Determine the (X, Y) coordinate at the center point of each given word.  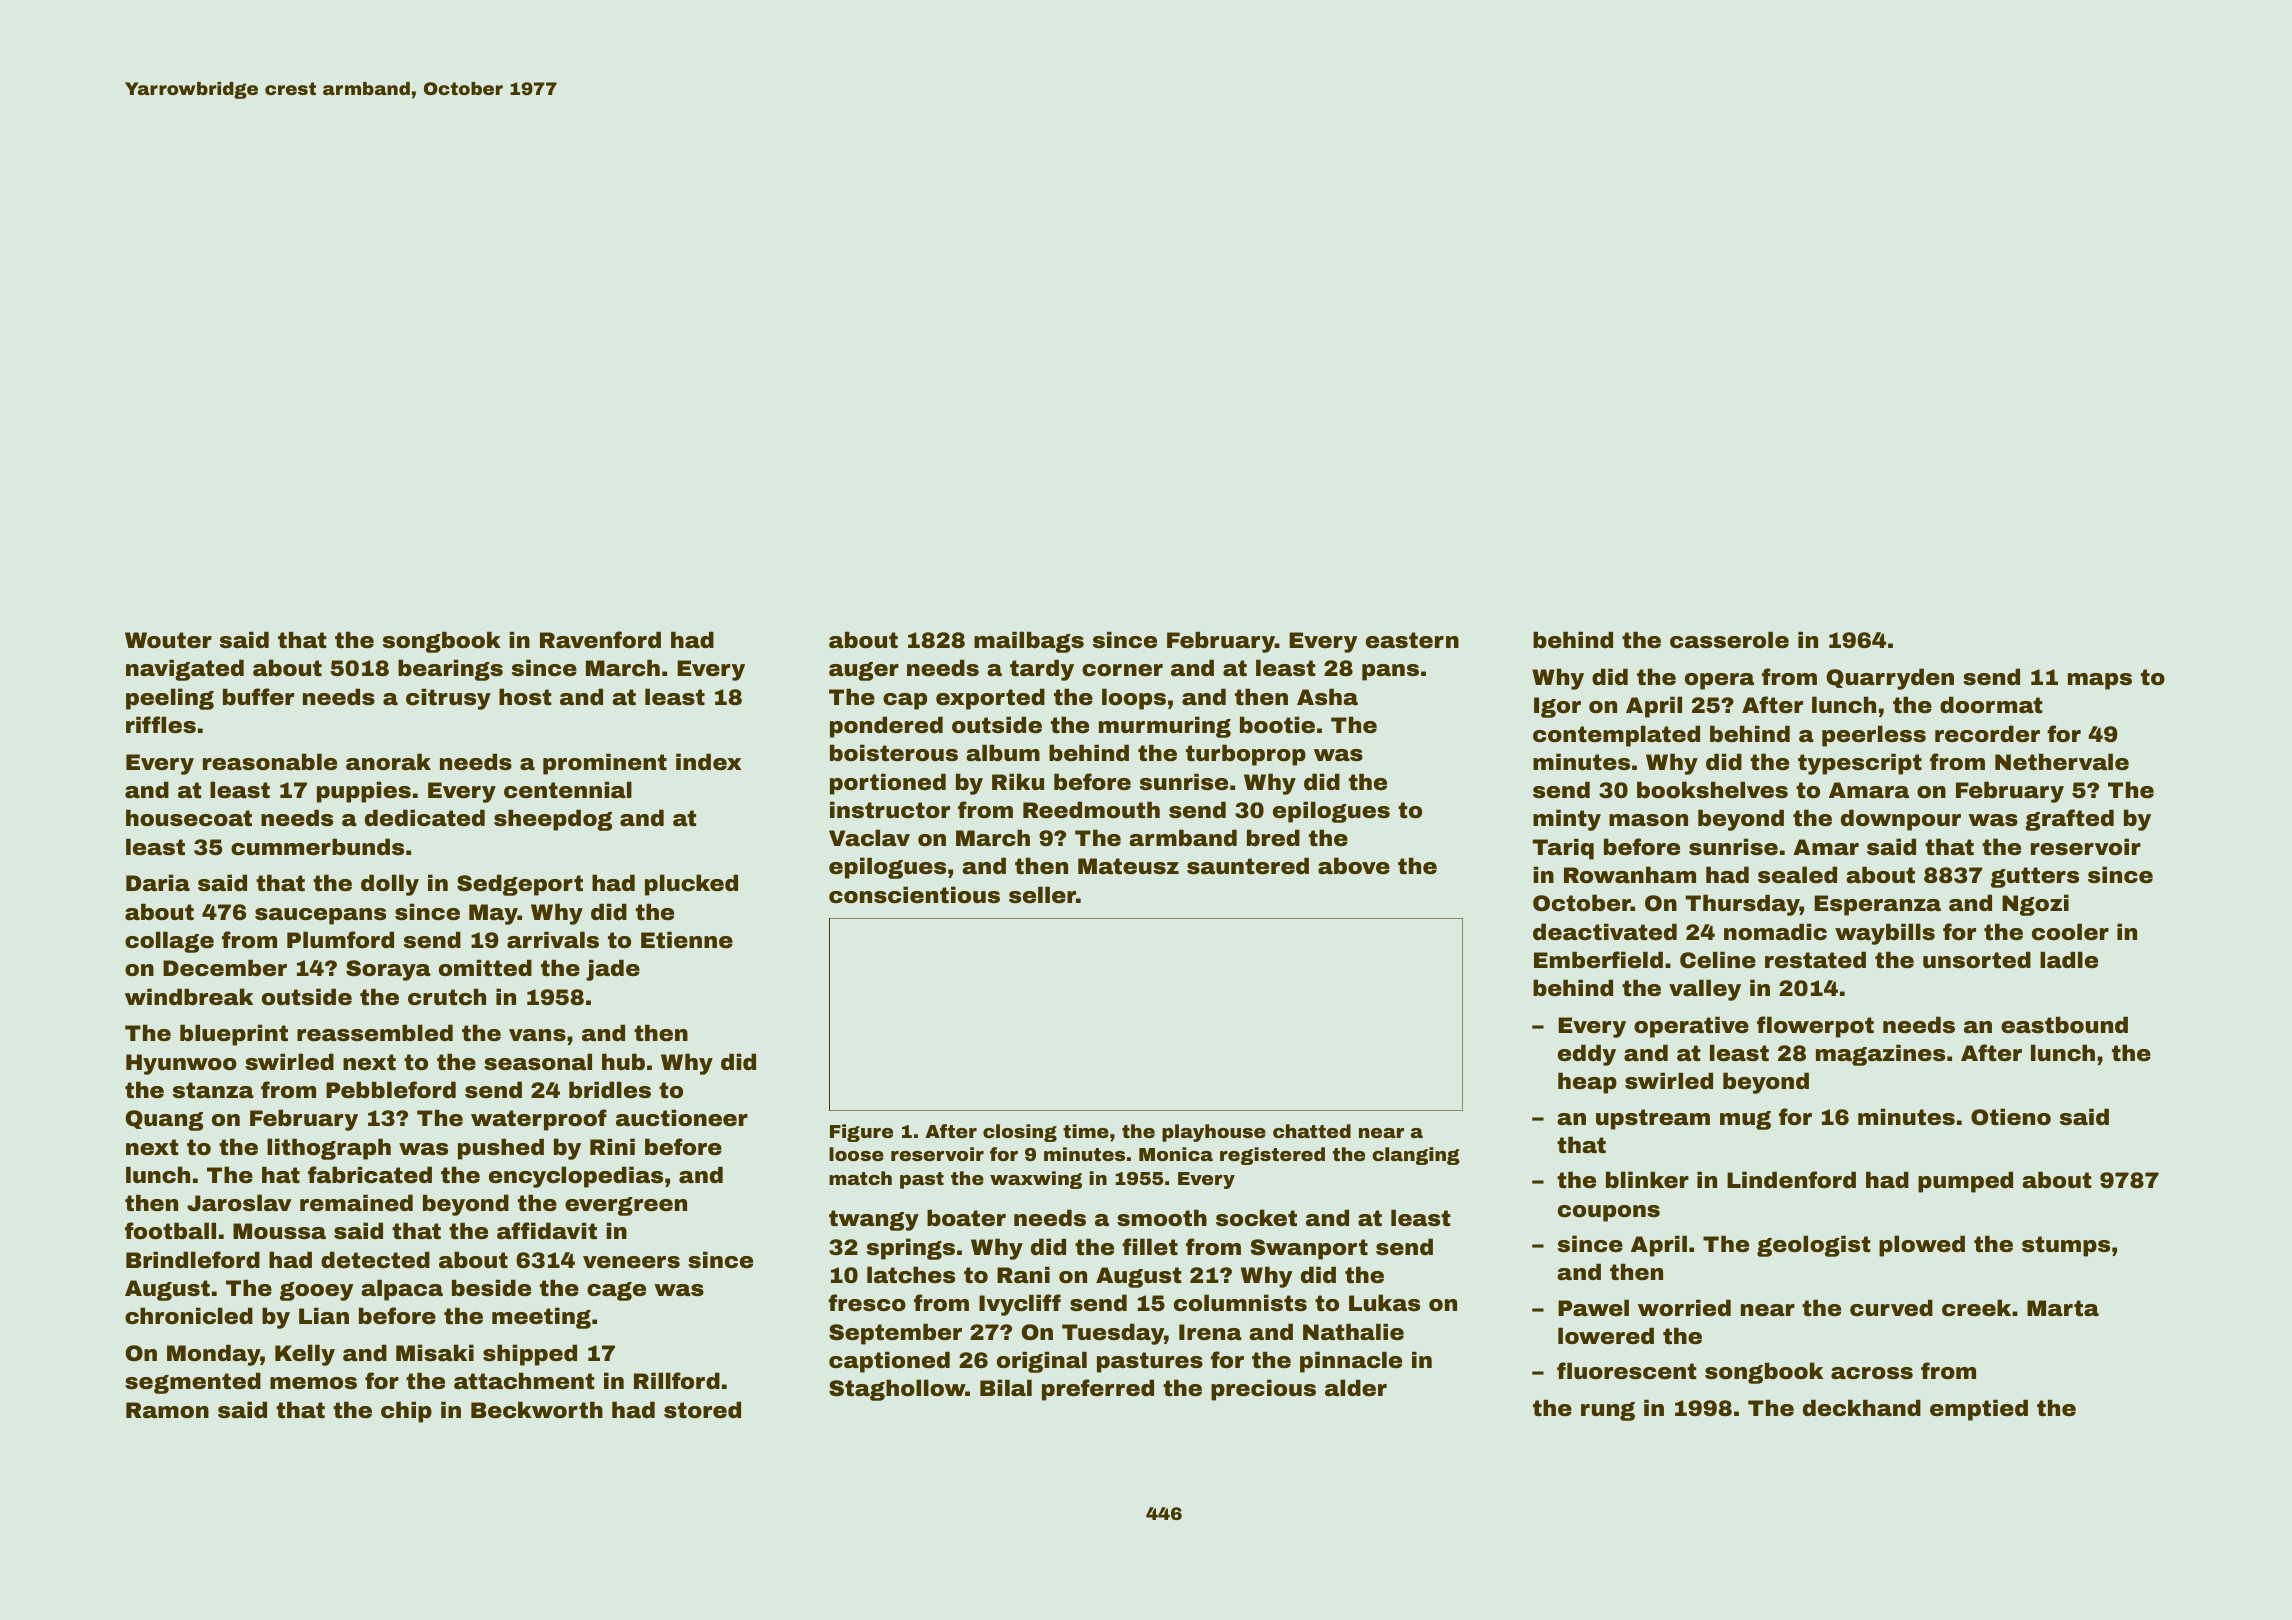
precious (1263, 1390)
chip (406, 1412)
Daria (158, 883)
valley (1705, 990)
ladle (2069, 960)
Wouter (168, 640)
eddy (1587, 1055)
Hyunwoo (181, 1064)
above (1354, 866)
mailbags (1029, 642)
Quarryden (1890, 679)
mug (1745, 1120)
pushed (501, 1149)
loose (856, 1154)
